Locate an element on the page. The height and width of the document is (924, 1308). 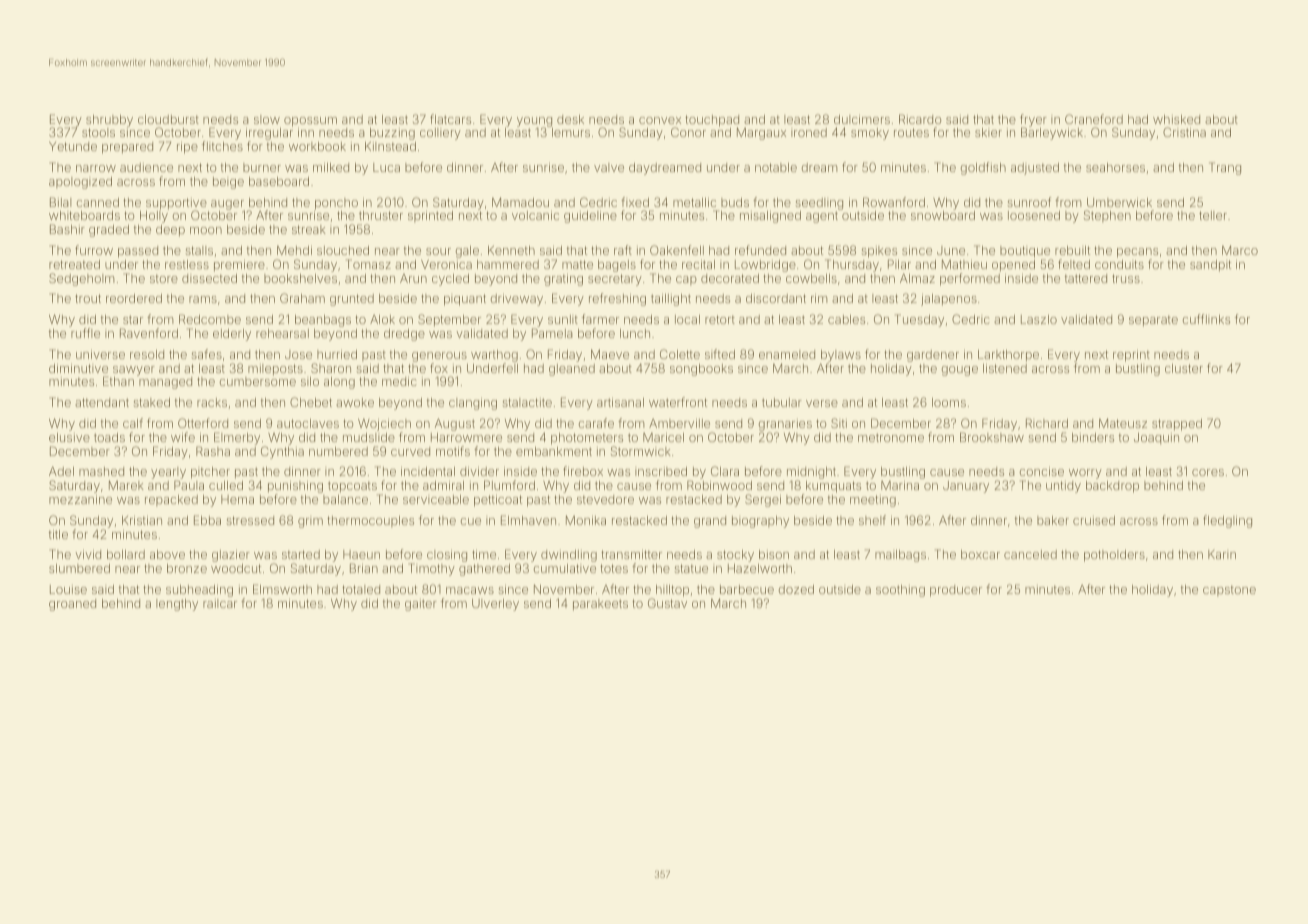
dredge is located at coordinates (404, 335).
